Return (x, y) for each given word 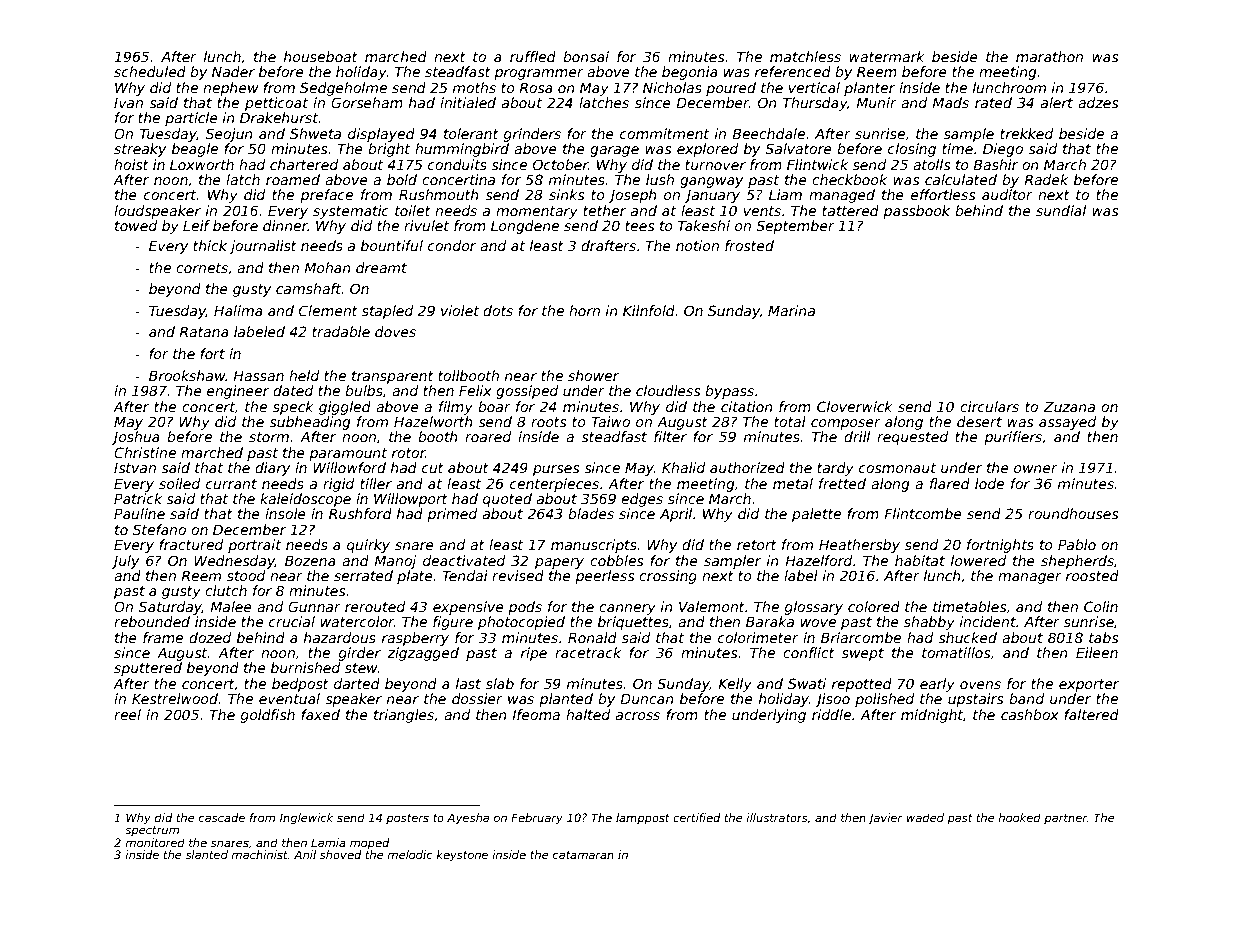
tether (604, 210)
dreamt (381, 267)
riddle (831, 714)
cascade (222, 817)
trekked (1026, 133)
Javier (885, 819)
